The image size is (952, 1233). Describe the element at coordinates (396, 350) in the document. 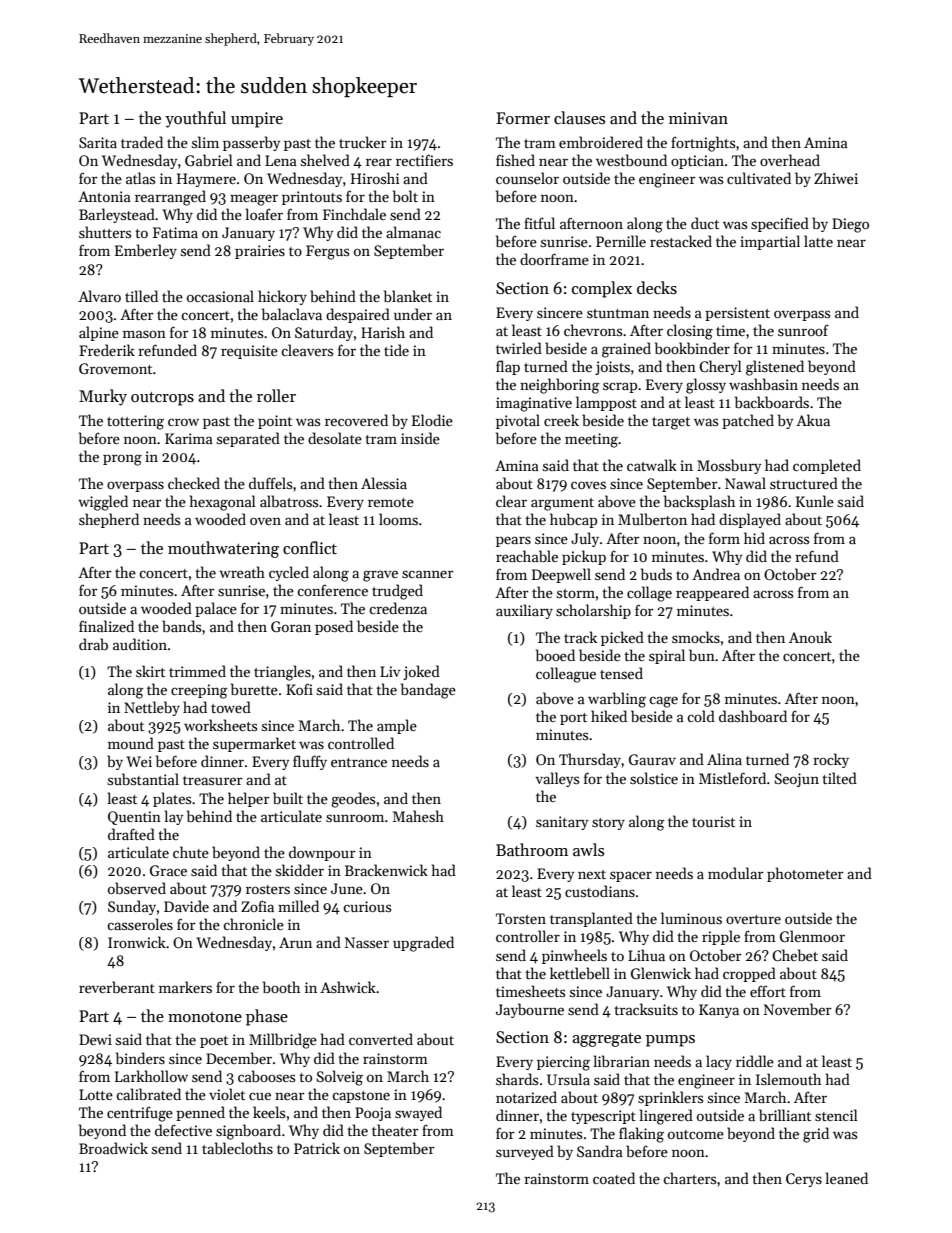

I see `tide` at that location.
